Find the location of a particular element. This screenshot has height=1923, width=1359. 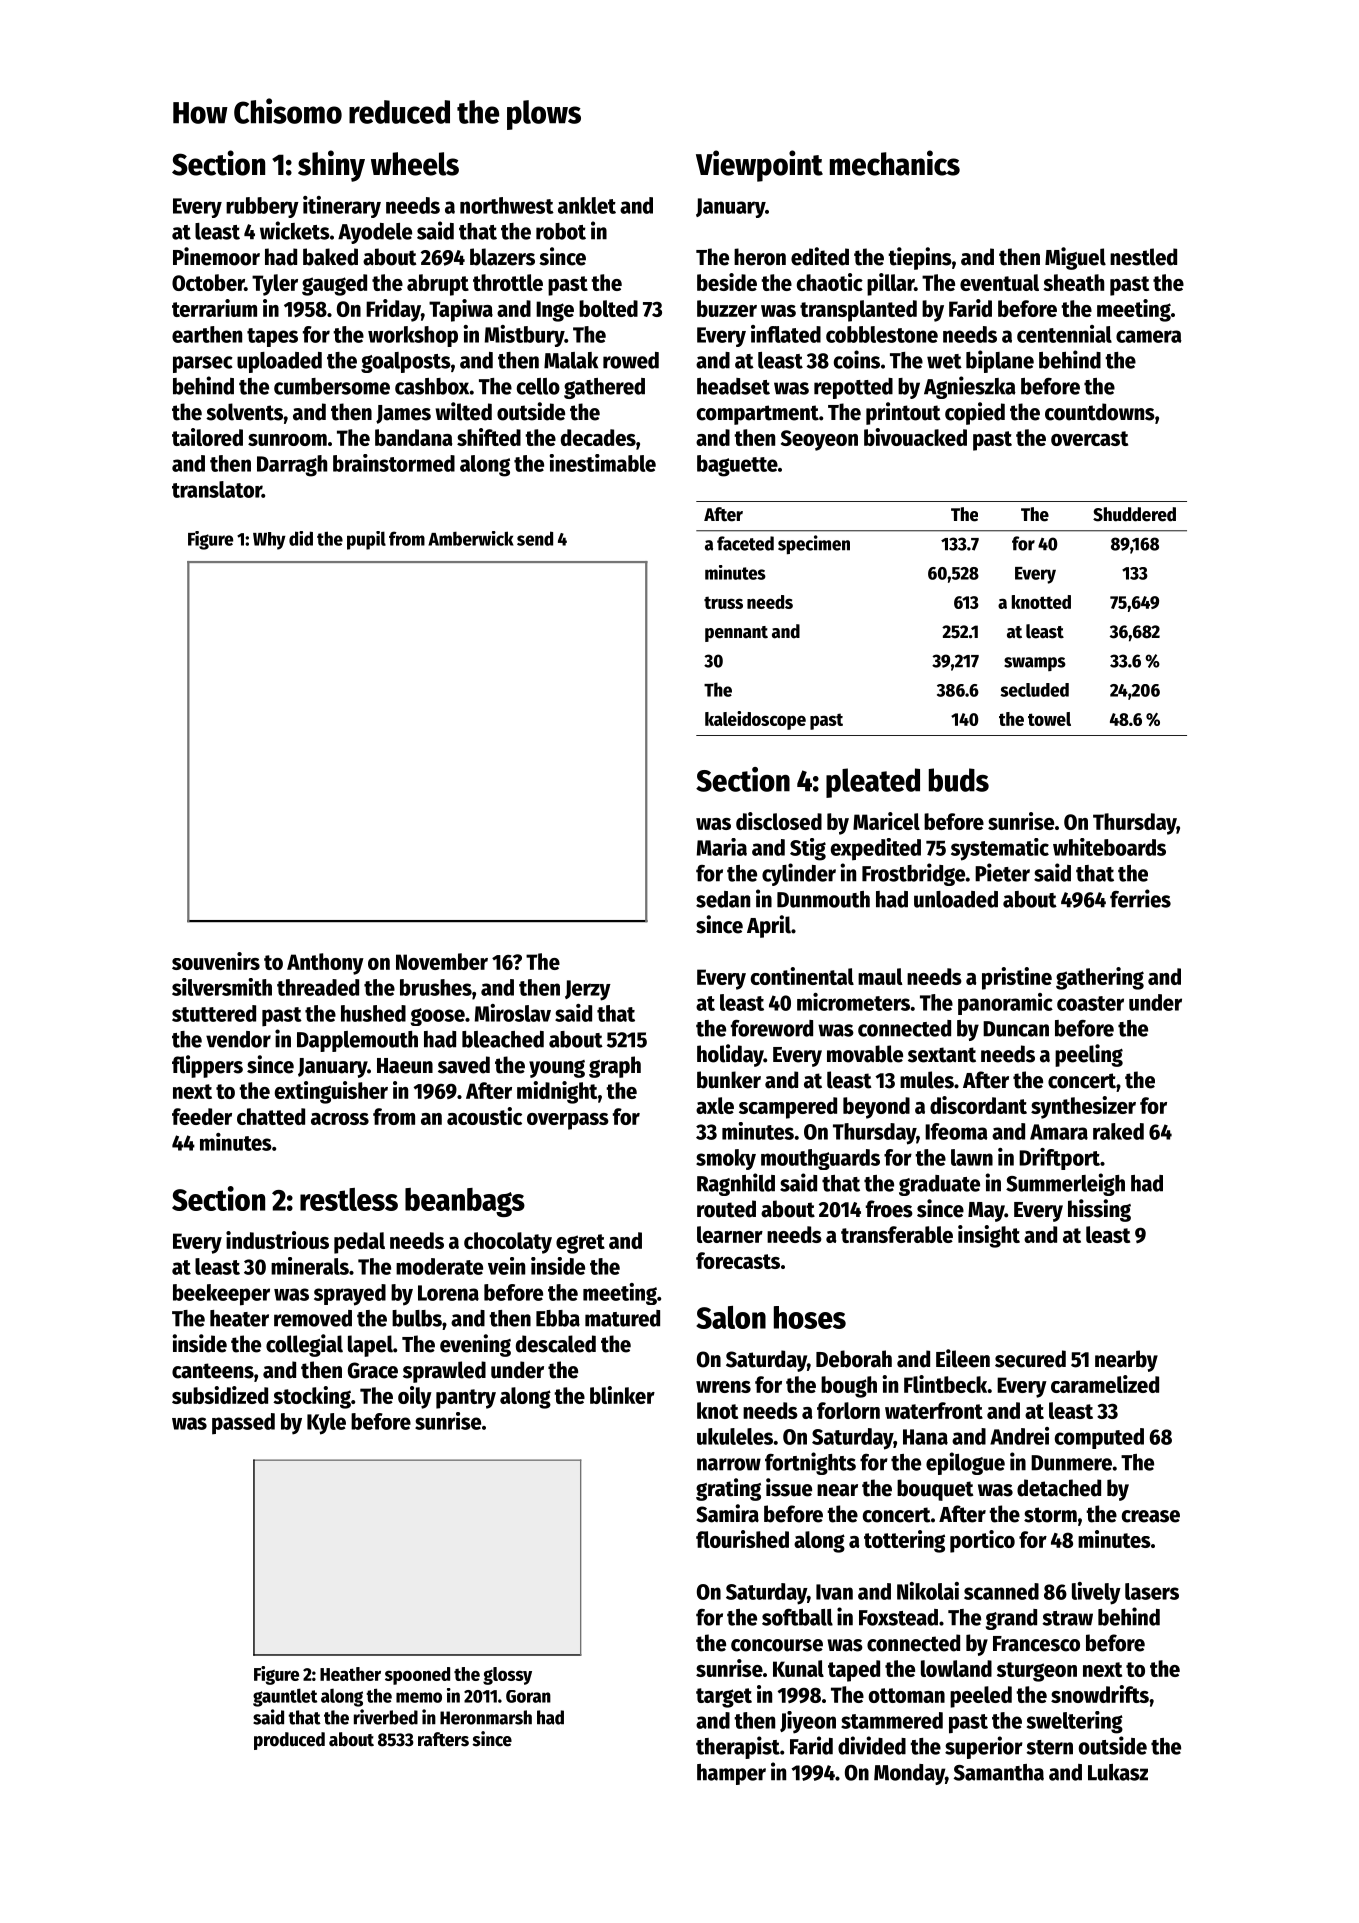

send is located at coordinates (535, 538).
